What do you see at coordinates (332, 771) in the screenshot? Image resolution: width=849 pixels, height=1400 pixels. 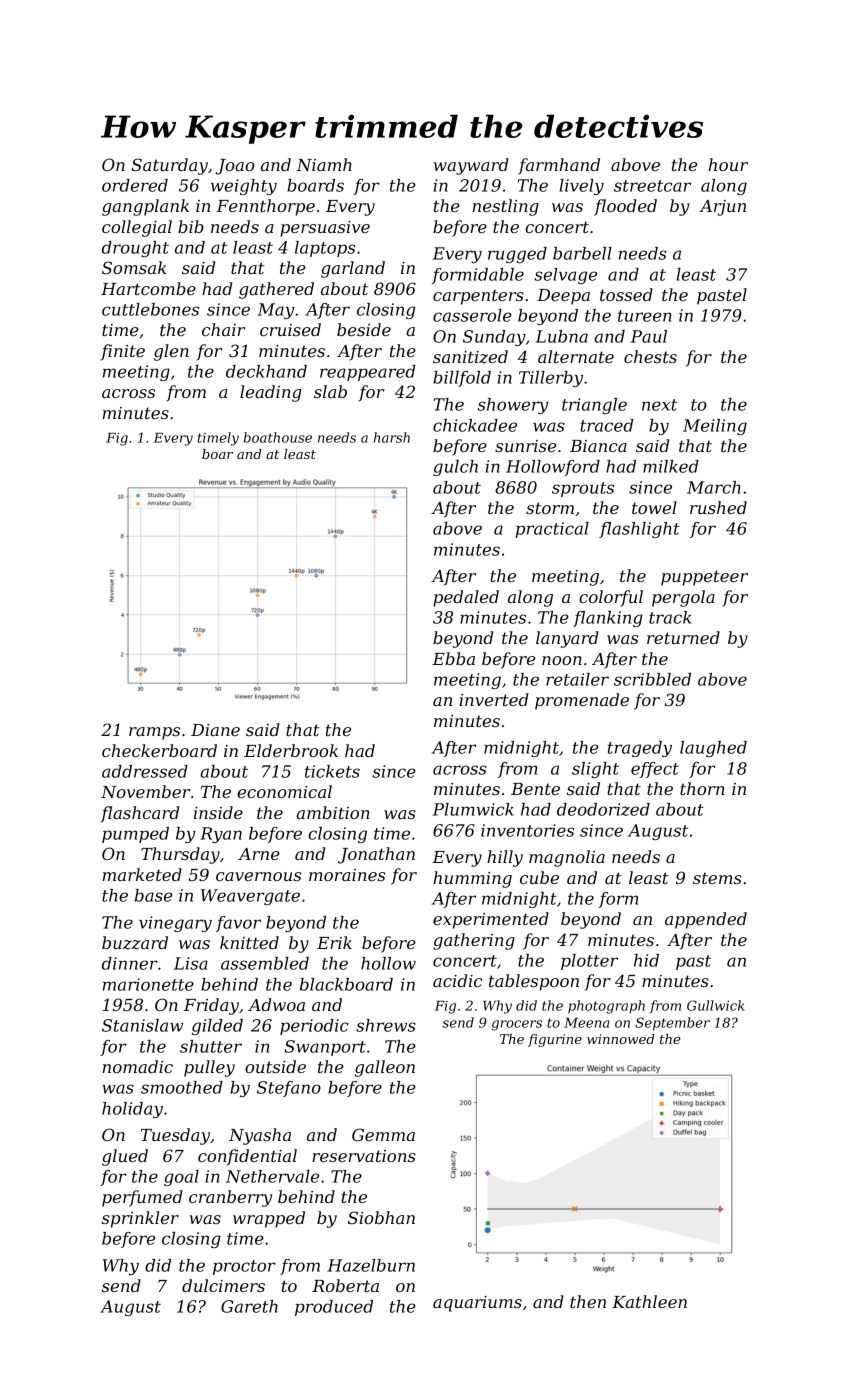 I see `tickets` at bounding box center [332, 771].
